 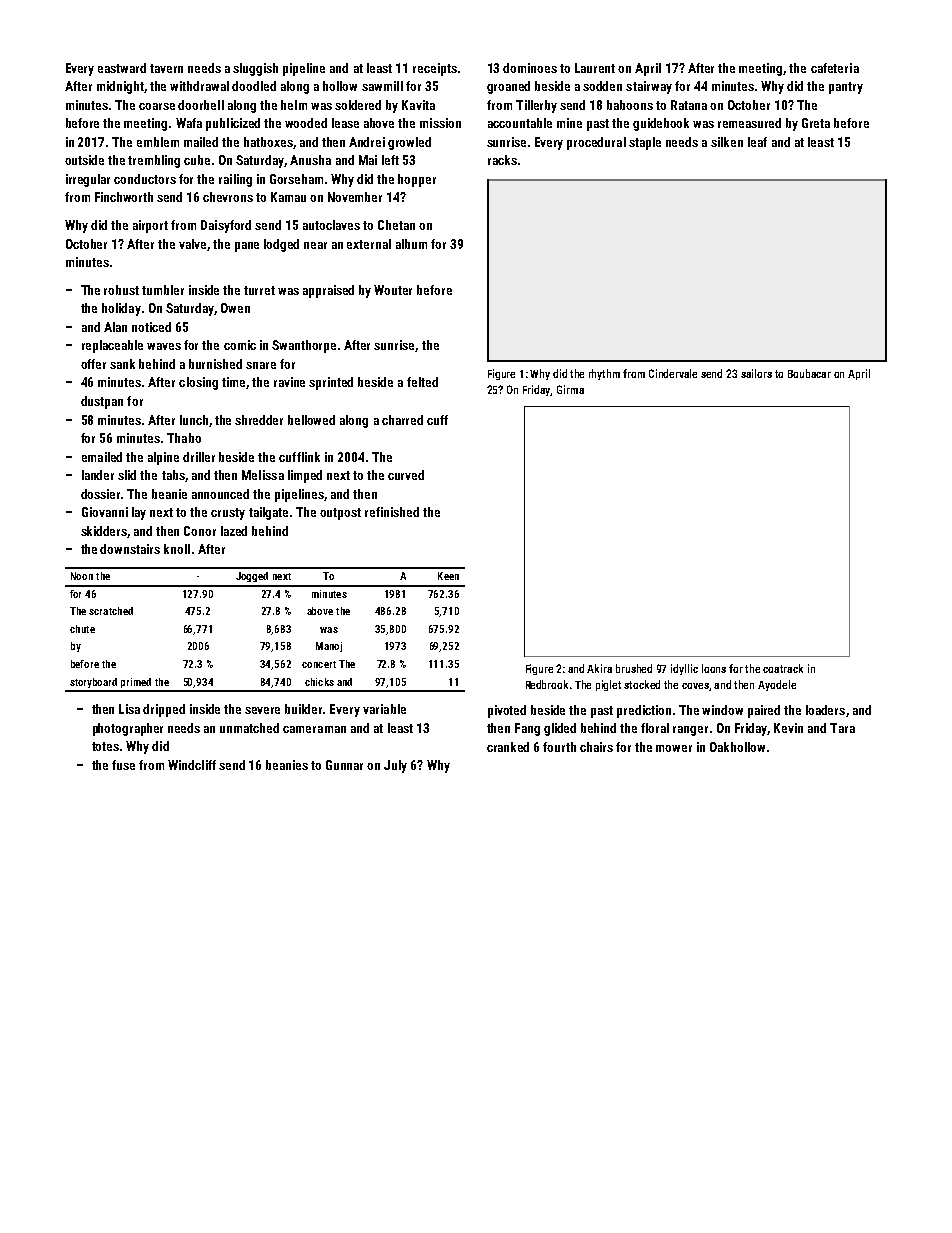 I want to click on fourth, so click(x=559, y=747).
